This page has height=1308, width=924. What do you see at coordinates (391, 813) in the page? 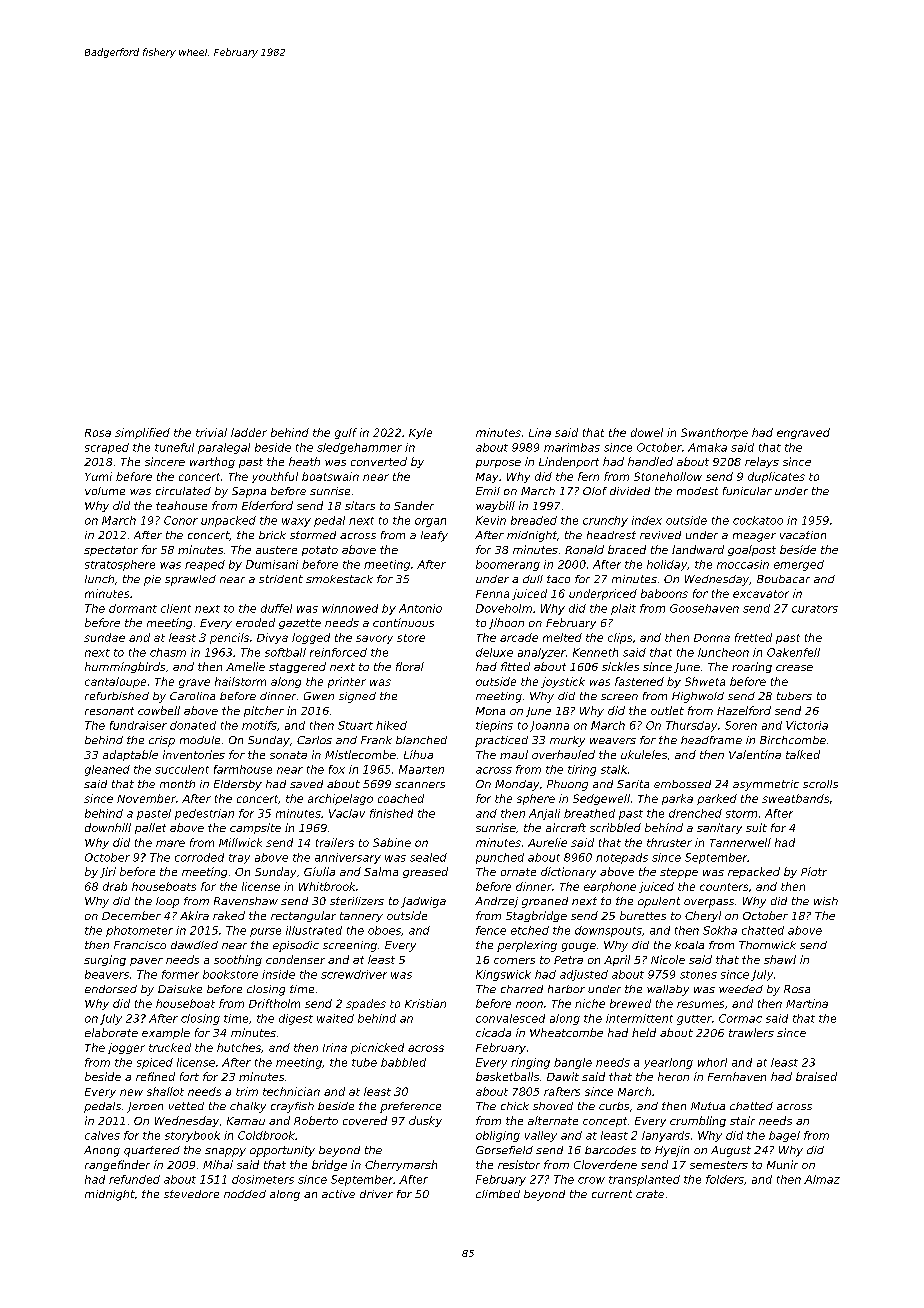
I see `finished` at bounding box center [391, 813].
